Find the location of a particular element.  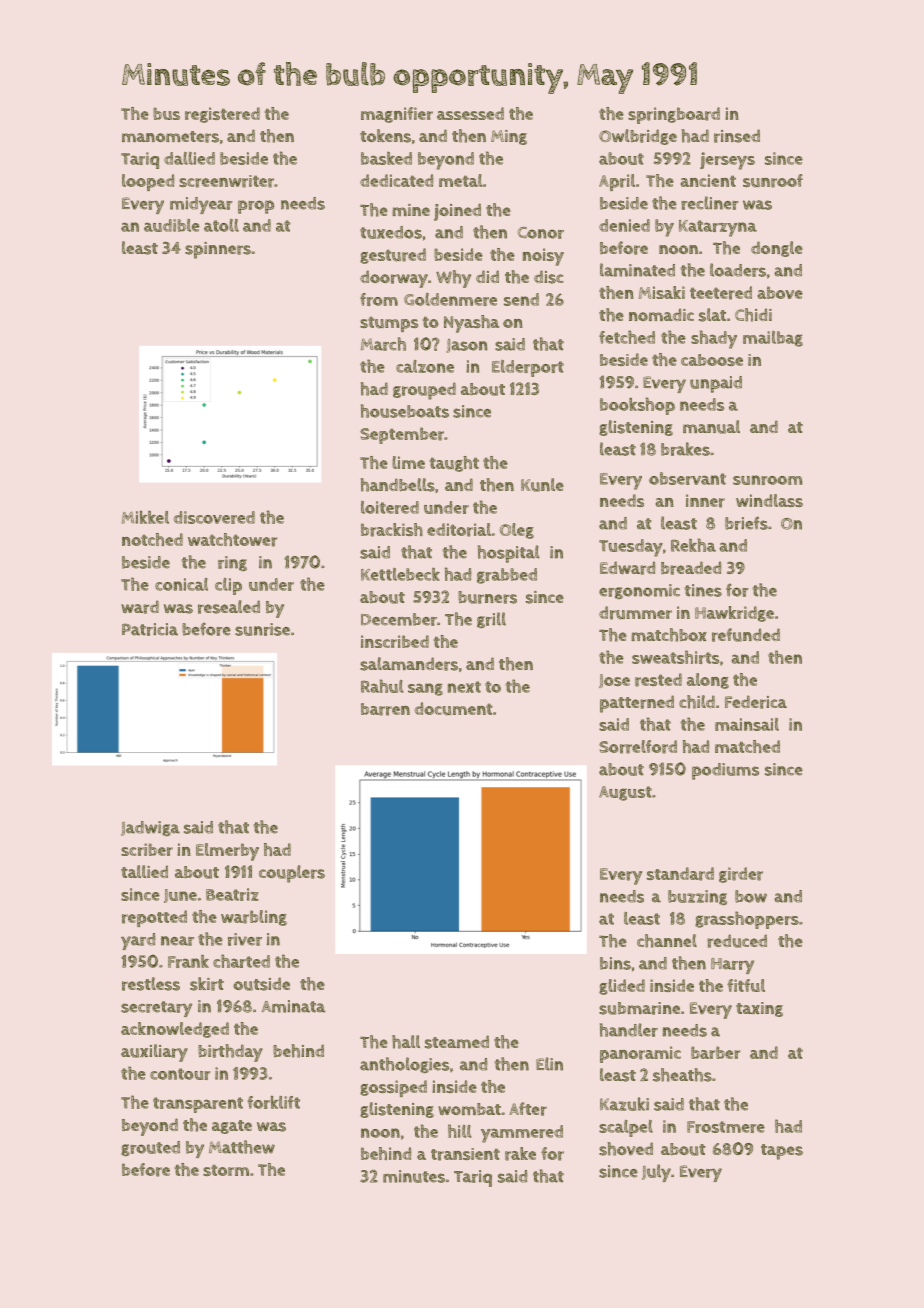

hospital is located at coordinates (509, 554).
